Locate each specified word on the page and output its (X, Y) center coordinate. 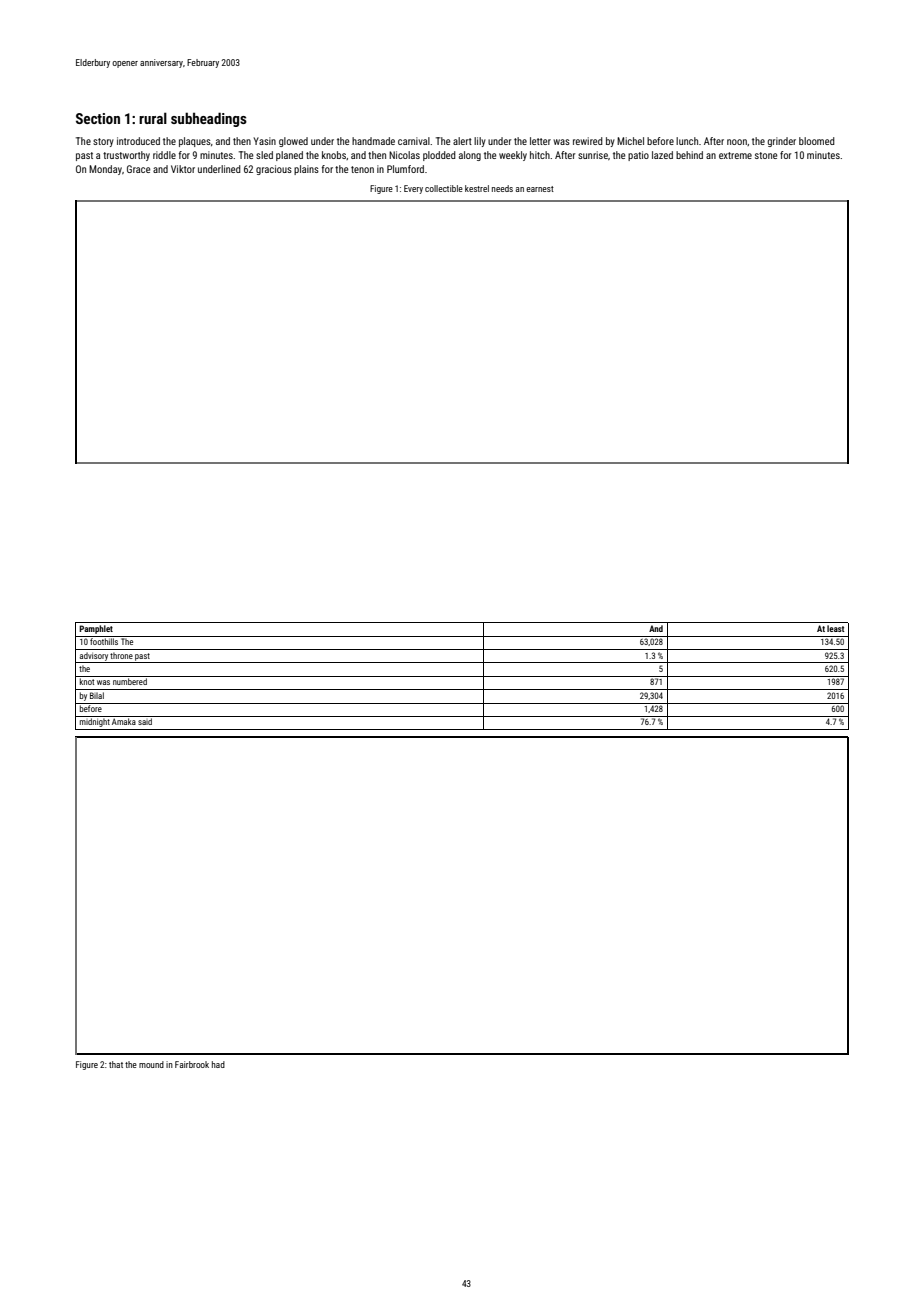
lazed (662, 155)
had (218, 1064)
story (103, 142)
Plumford (405, 169)
